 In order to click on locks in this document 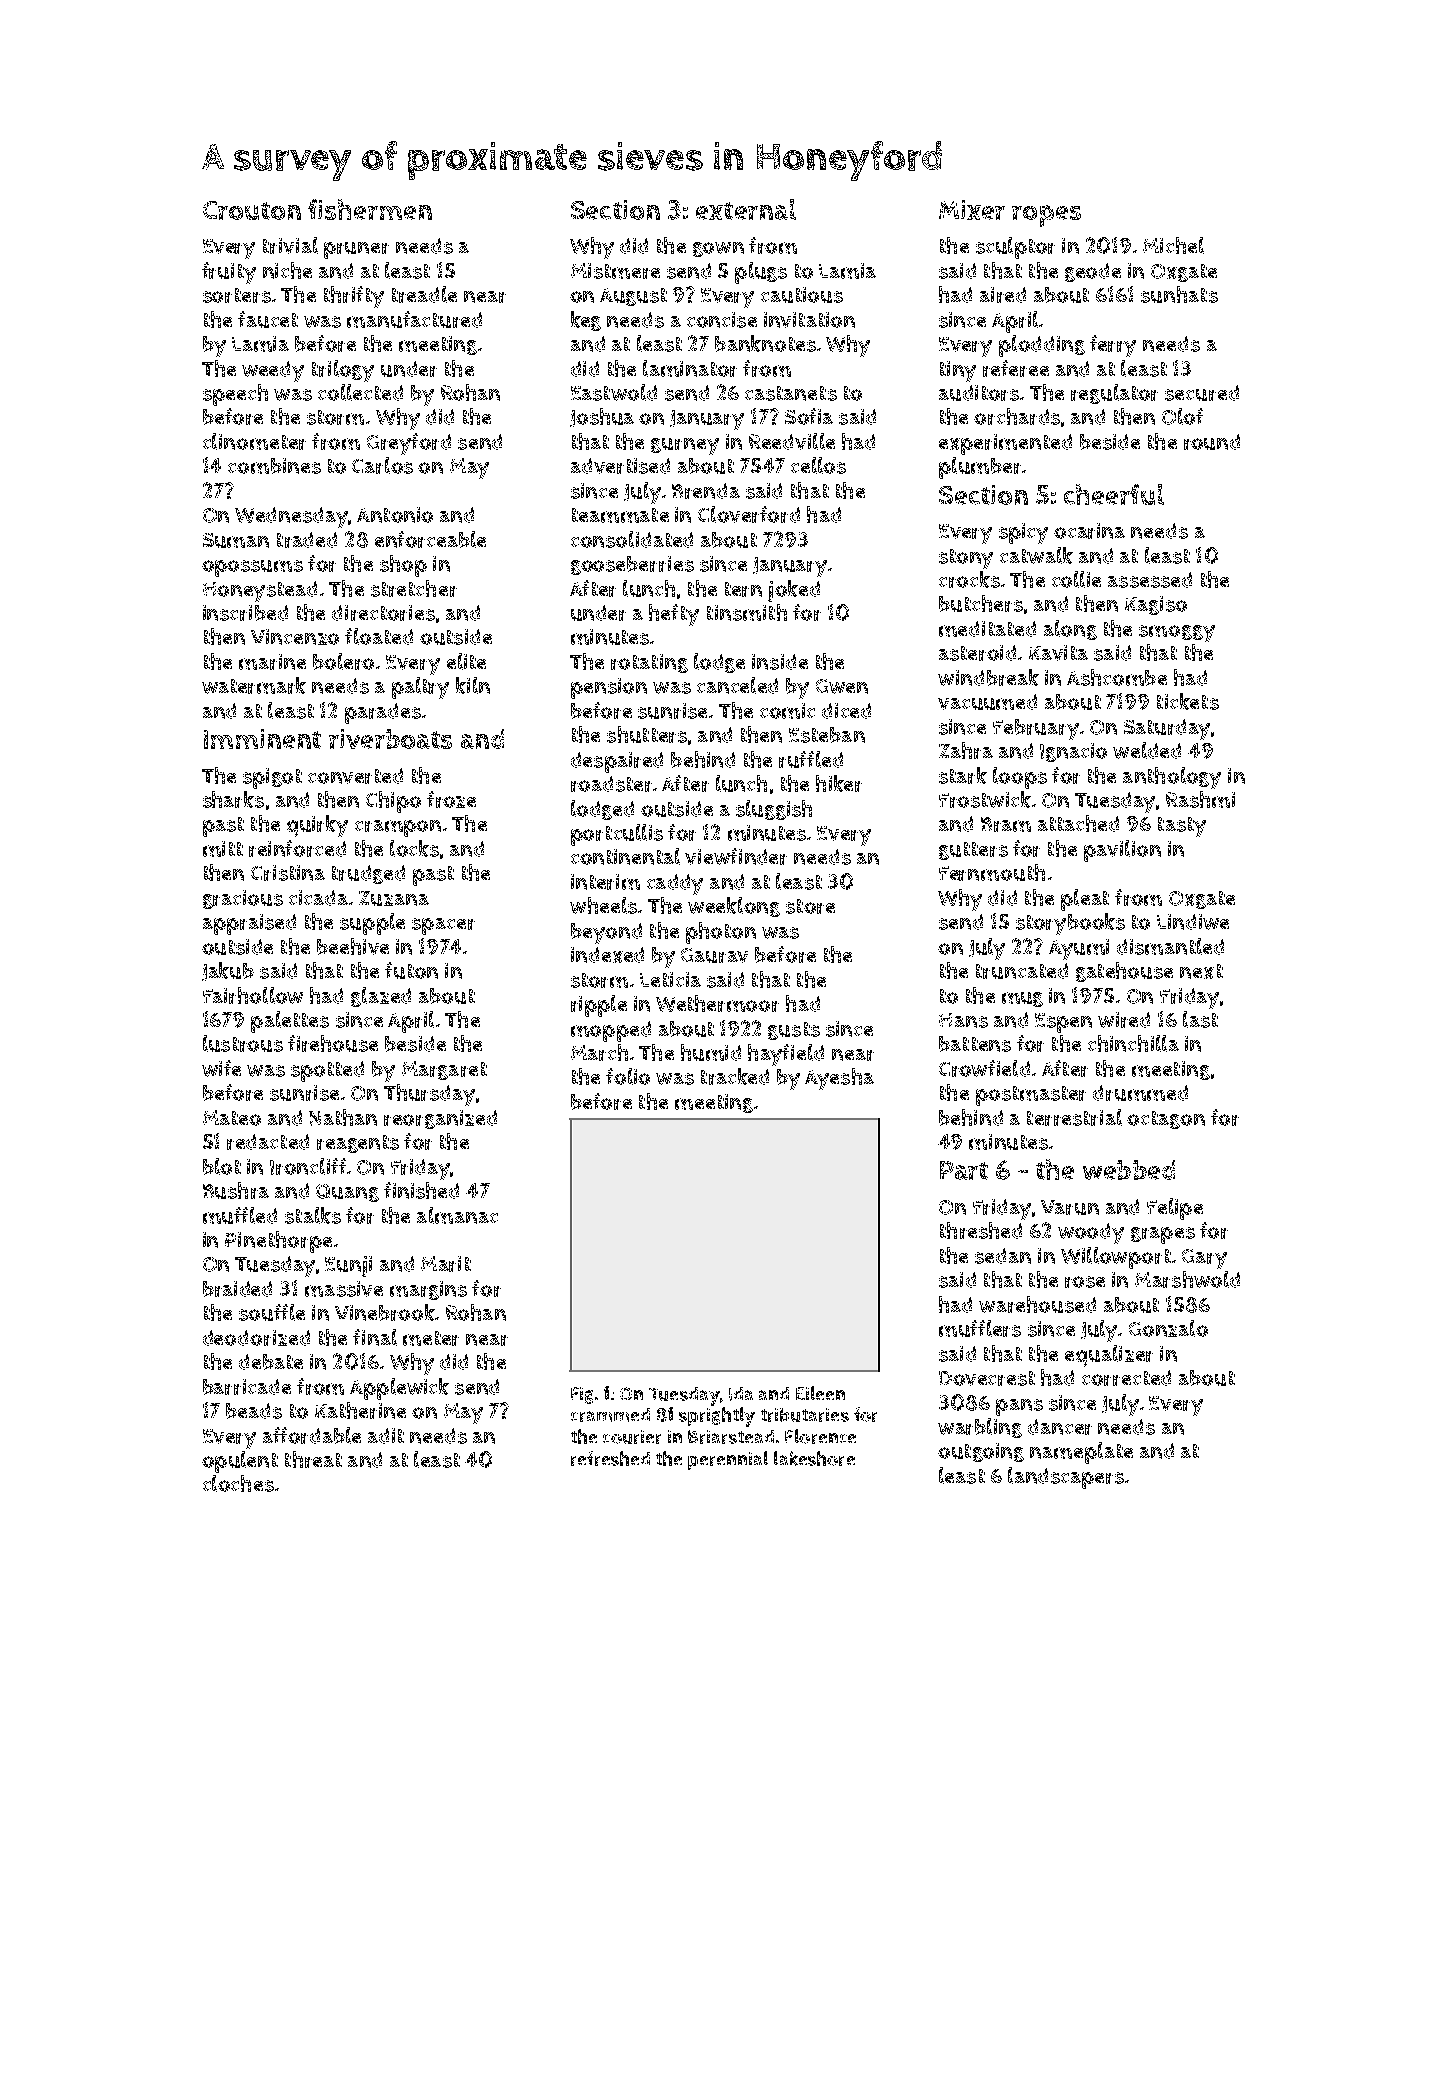, I will do `click(414, 848)`.
